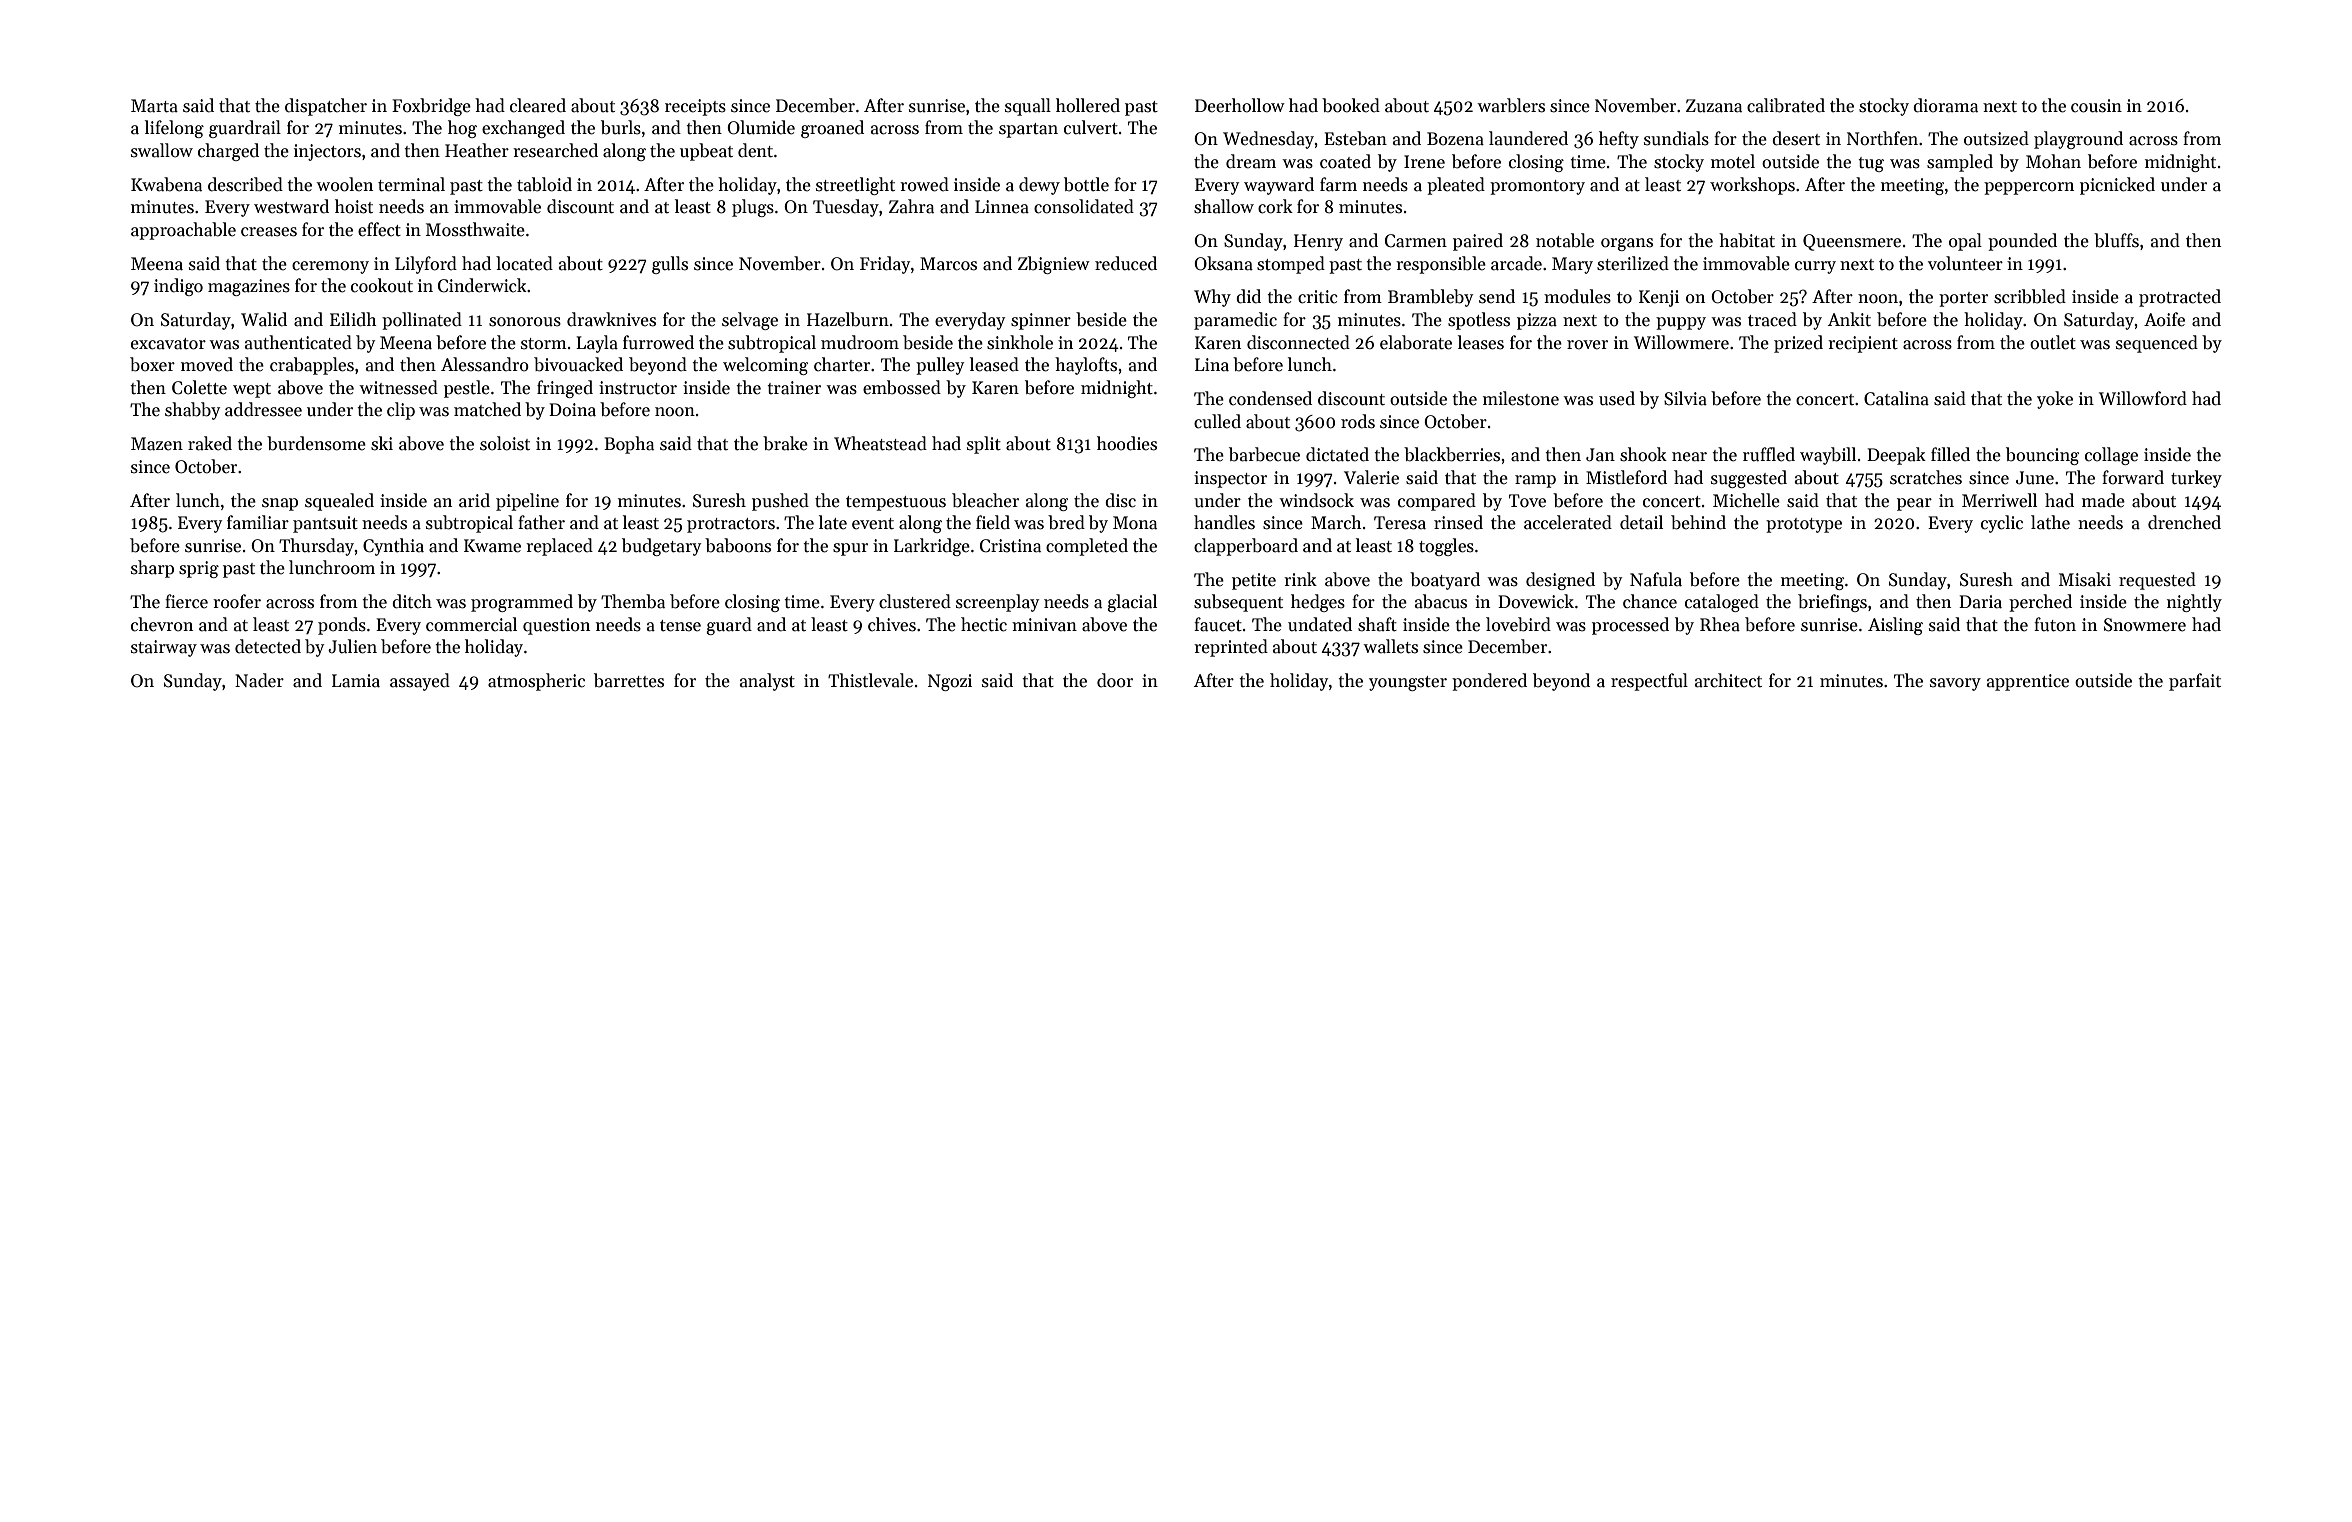 The height and width of the image is (1522, 2352). Describe the element at coordinates (753, 208) in the image. I see `plugs` at that location.
